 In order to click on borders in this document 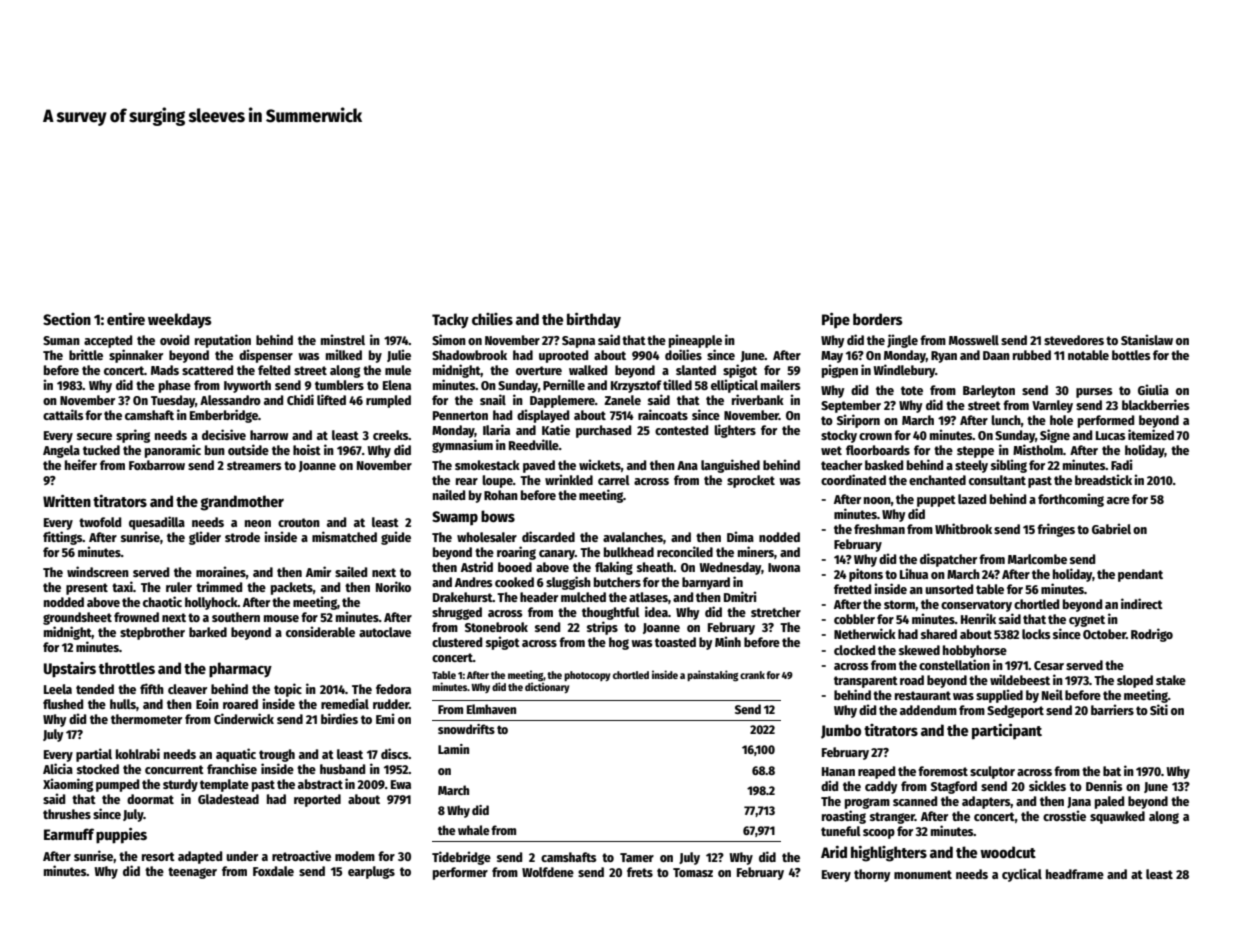, I will do `click(878, 319)`.
